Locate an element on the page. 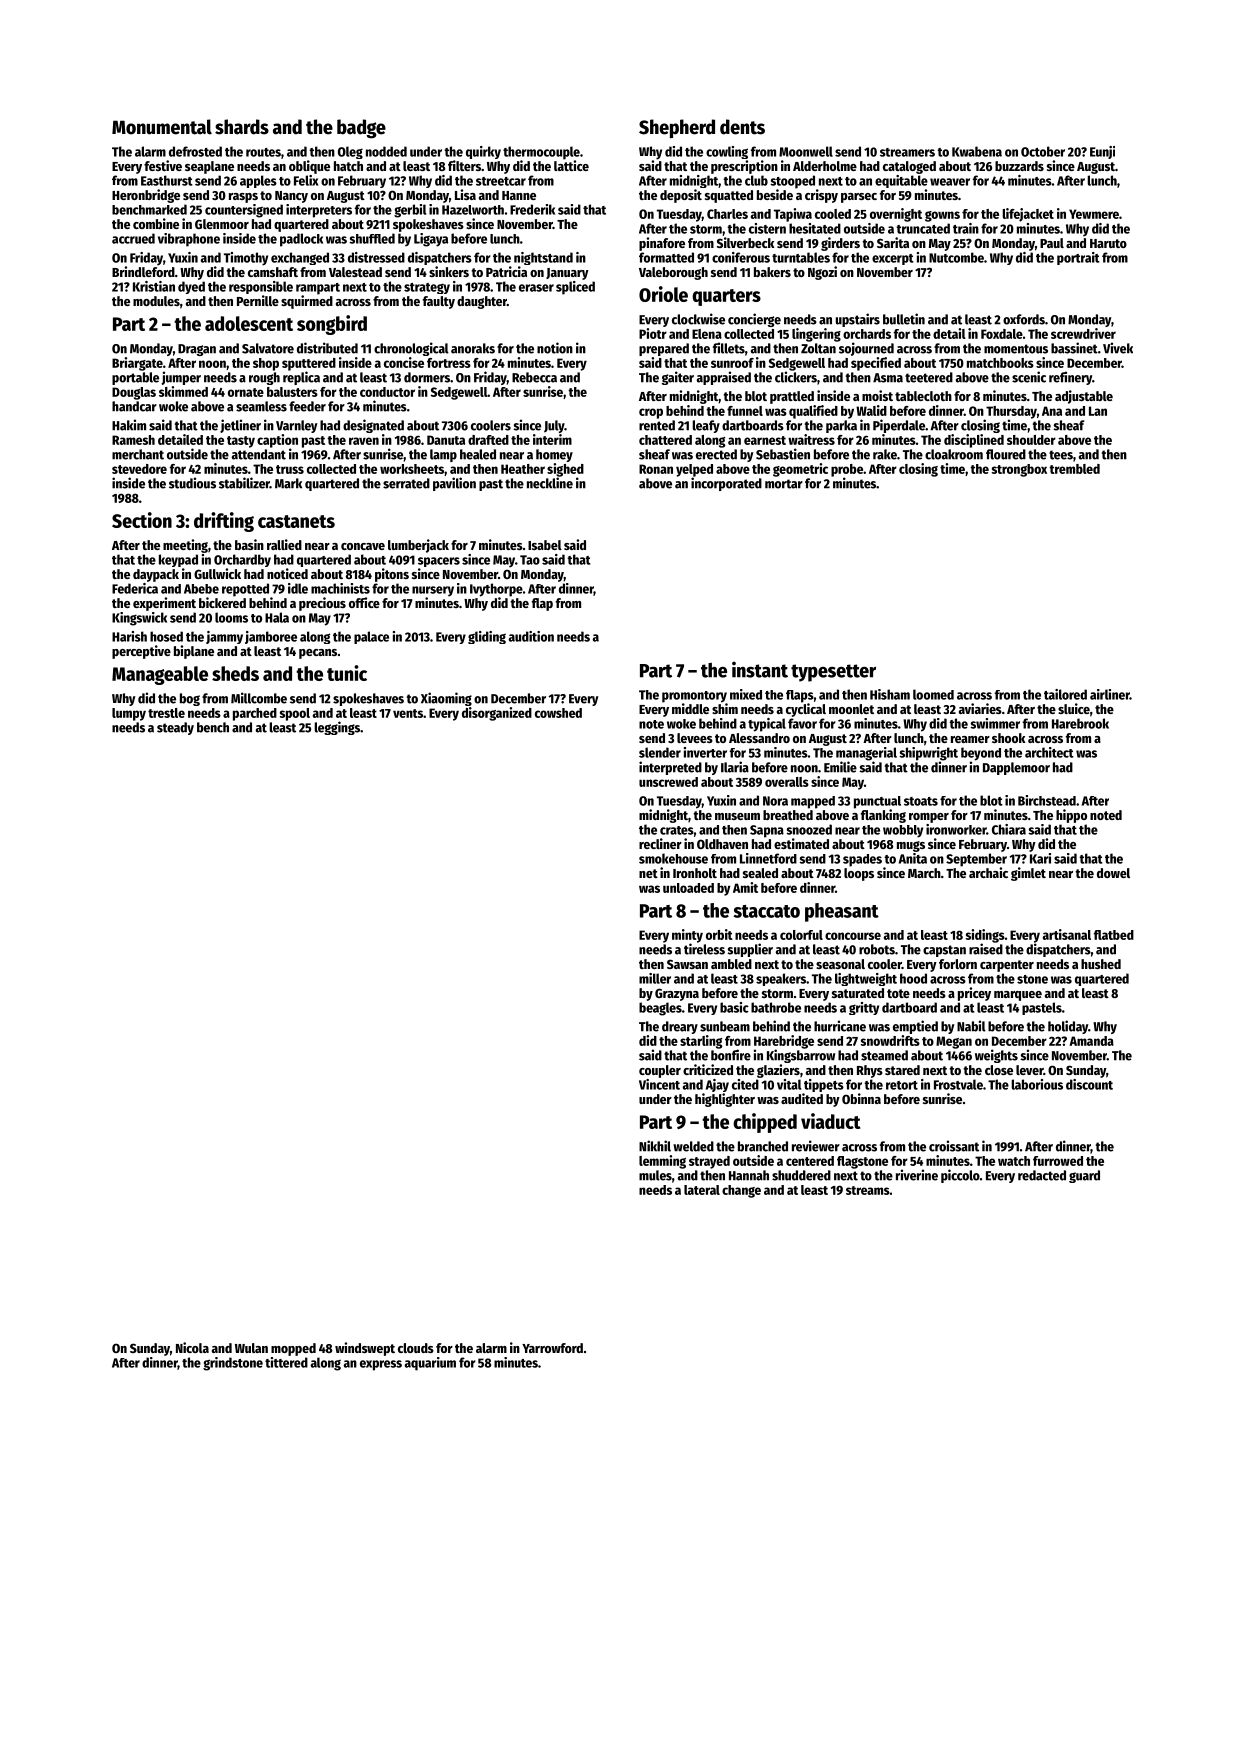 The image size is (1246, 1762). tailored is located at coordinates (1065, 694).
